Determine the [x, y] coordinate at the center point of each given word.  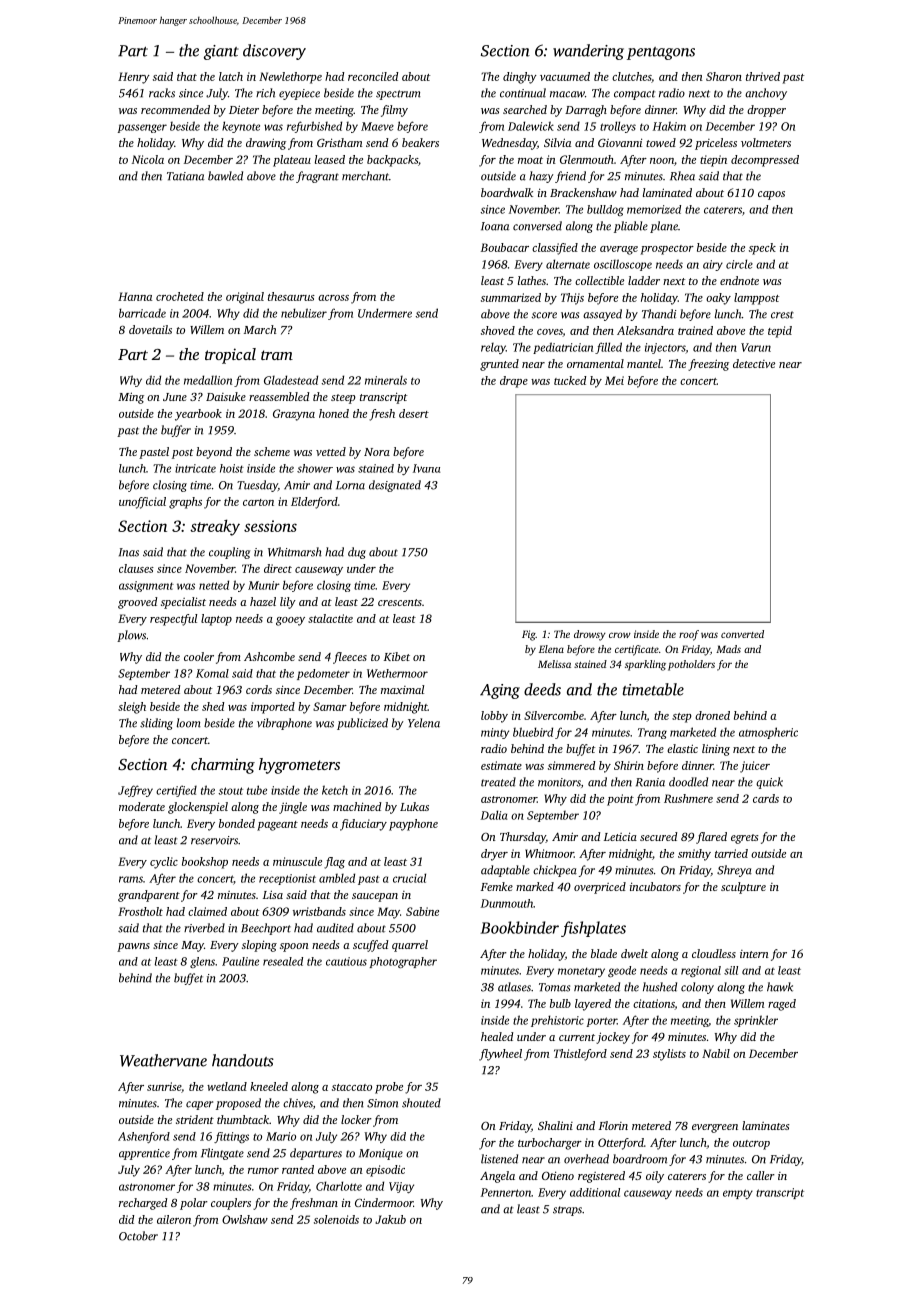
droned [712, 715]
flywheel [500, 1055]
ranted [298, 1169]
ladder [644, 280]
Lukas [414, 806]
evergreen [715, 1128]
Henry [134, 78]
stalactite [330, 618]
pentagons [661, 53]
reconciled [373, 76]
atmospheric [768, 733]
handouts [243, 1060]
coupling [229, 553]
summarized [511, 297]
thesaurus [291, 296]
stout [230, 791]
